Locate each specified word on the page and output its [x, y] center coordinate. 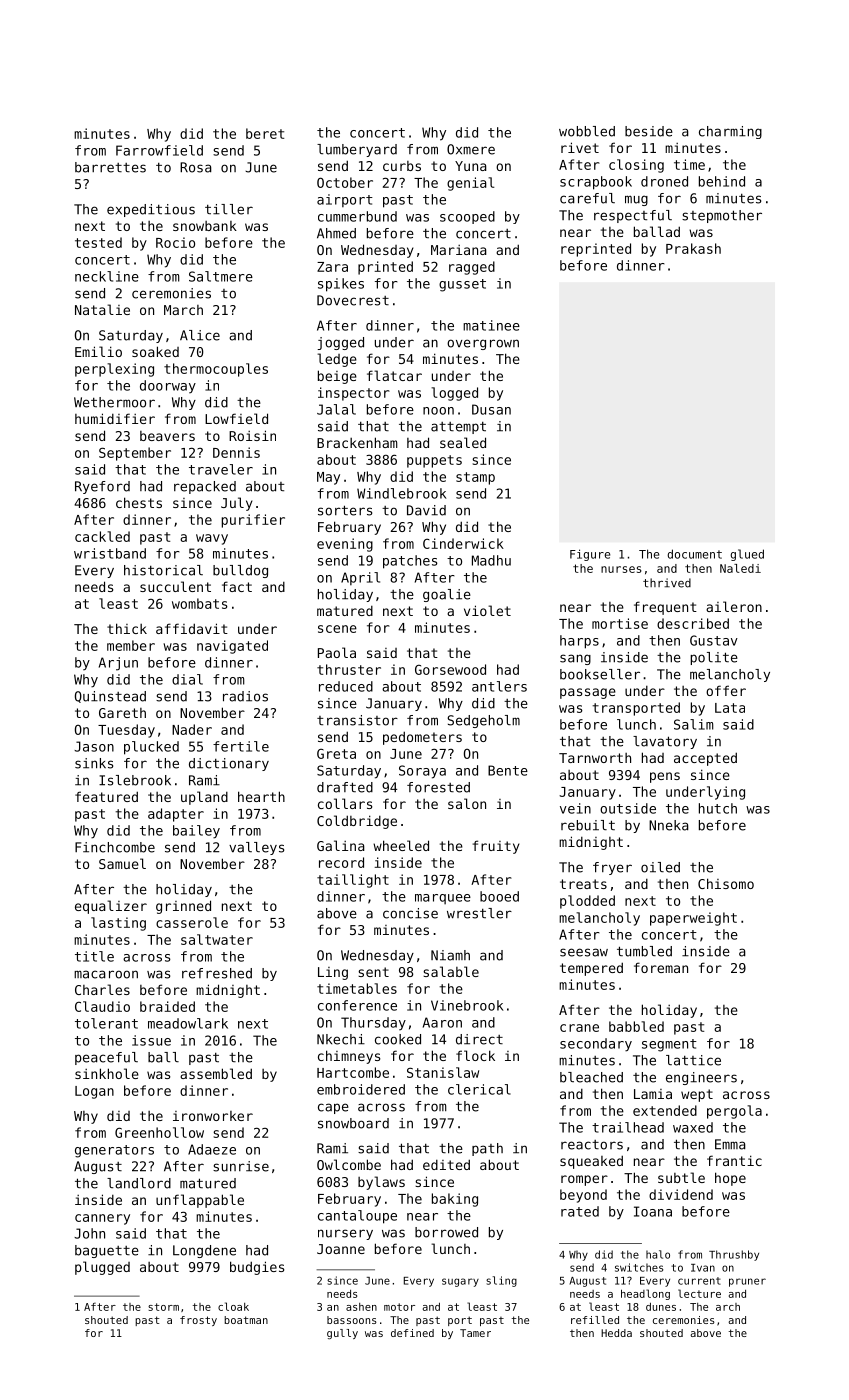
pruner [747, 1282]
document [694, 554]
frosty [198, 1321]
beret [265, 133]
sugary [460, 1282]
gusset [462, 285]
